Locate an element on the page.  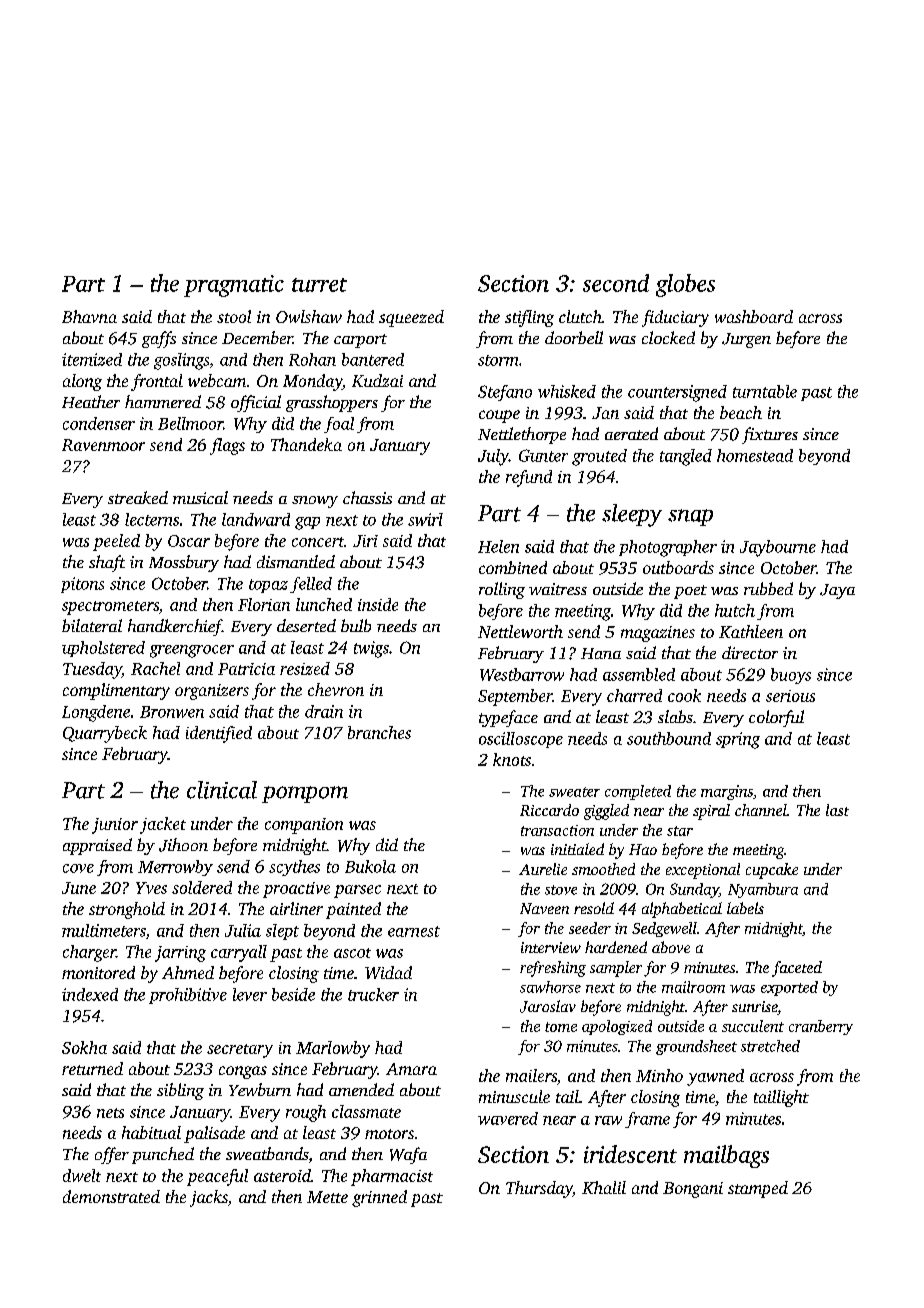
nets is located at coordinates (110, 1113).
